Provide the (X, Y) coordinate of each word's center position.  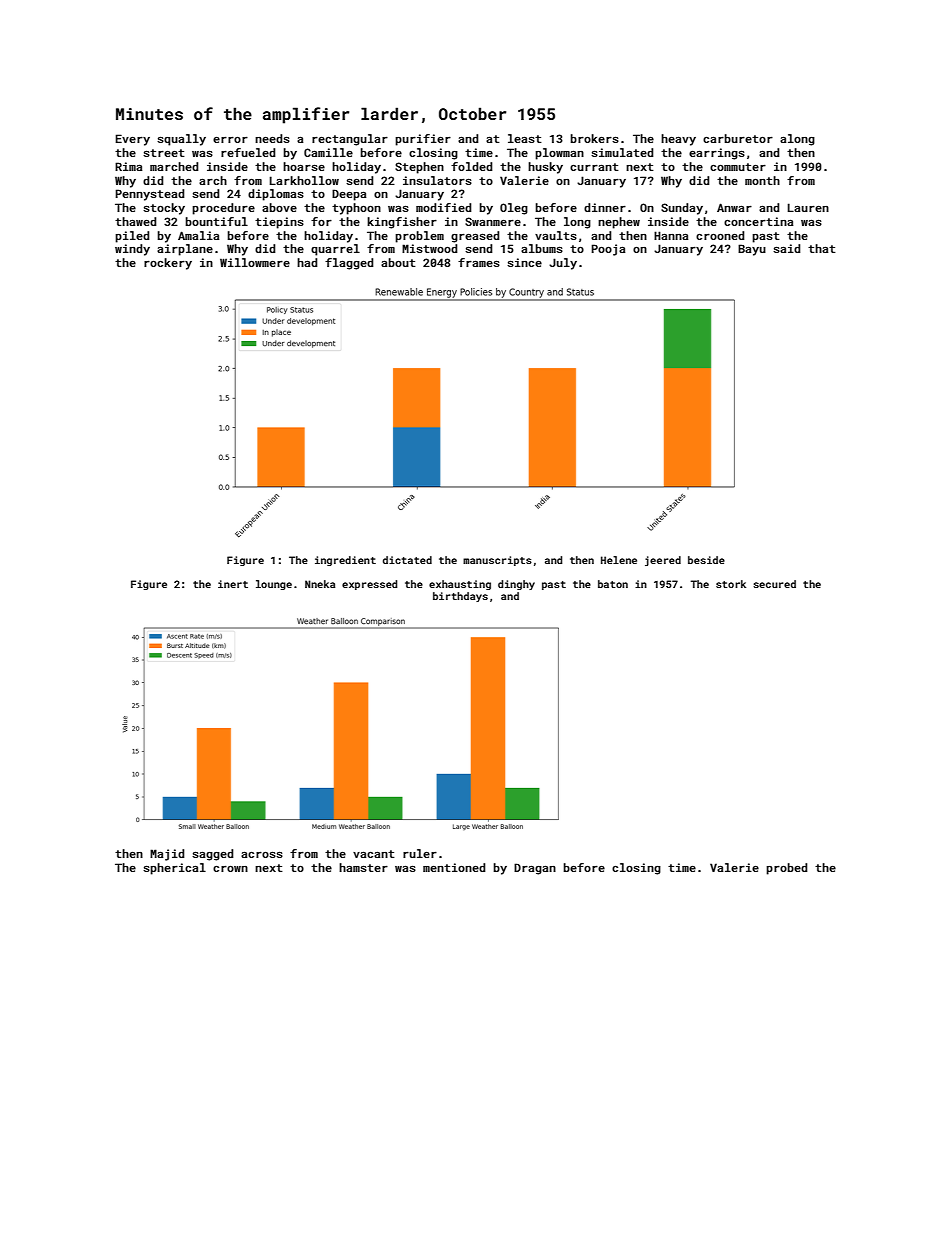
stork (731, 584)
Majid (167, 855)
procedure (223, 209)
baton (613, 584)
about (398, 262)
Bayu (752, 250)
